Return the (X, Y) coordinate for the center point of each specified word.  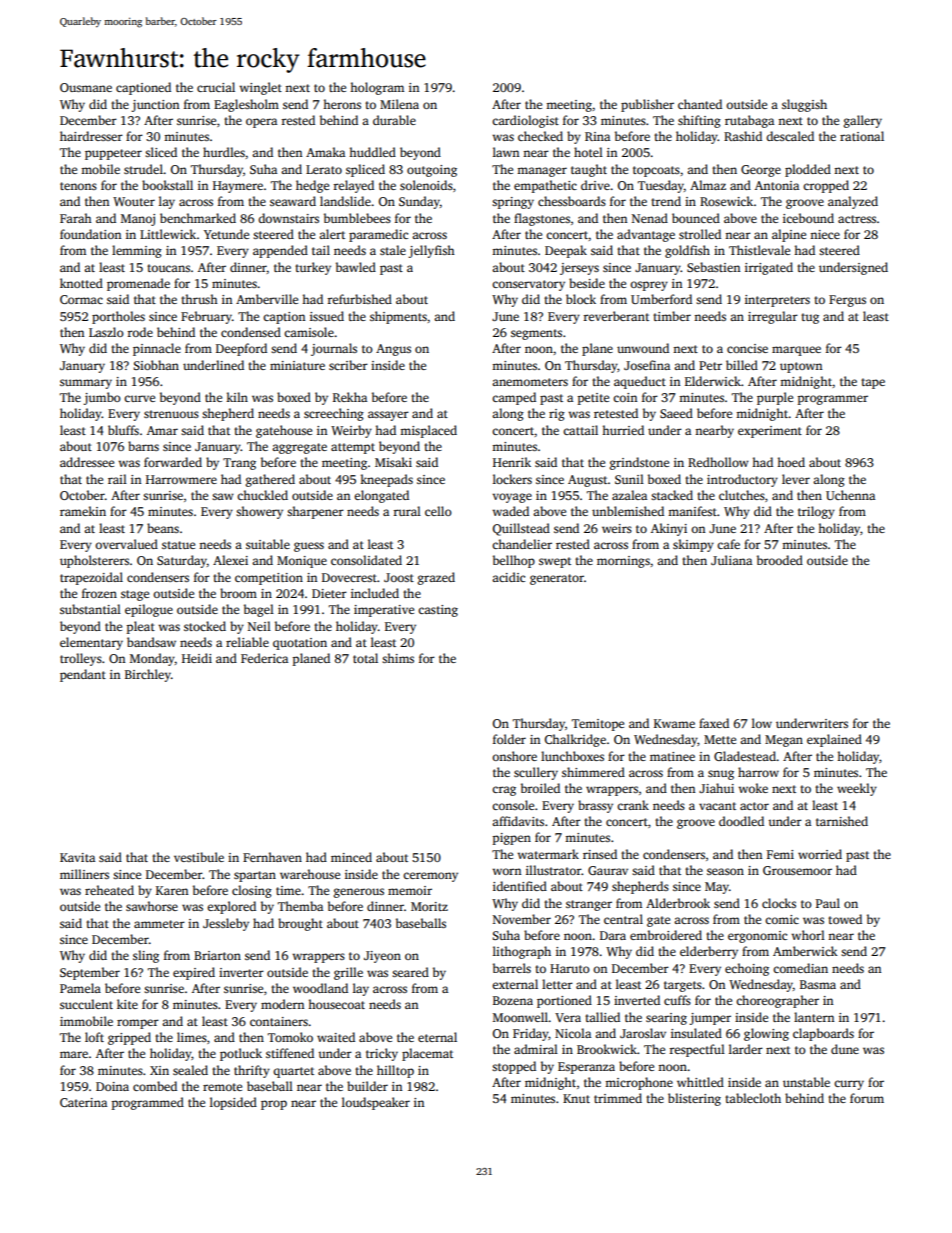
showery (259, 512)
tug (810, 318)
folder (509, 739)
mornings (623, 562)
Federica (264, 658)
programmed (148, 1103)
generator (557, 579)
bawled (356, 267)
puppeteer (113, 154)
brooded (780, 560)
